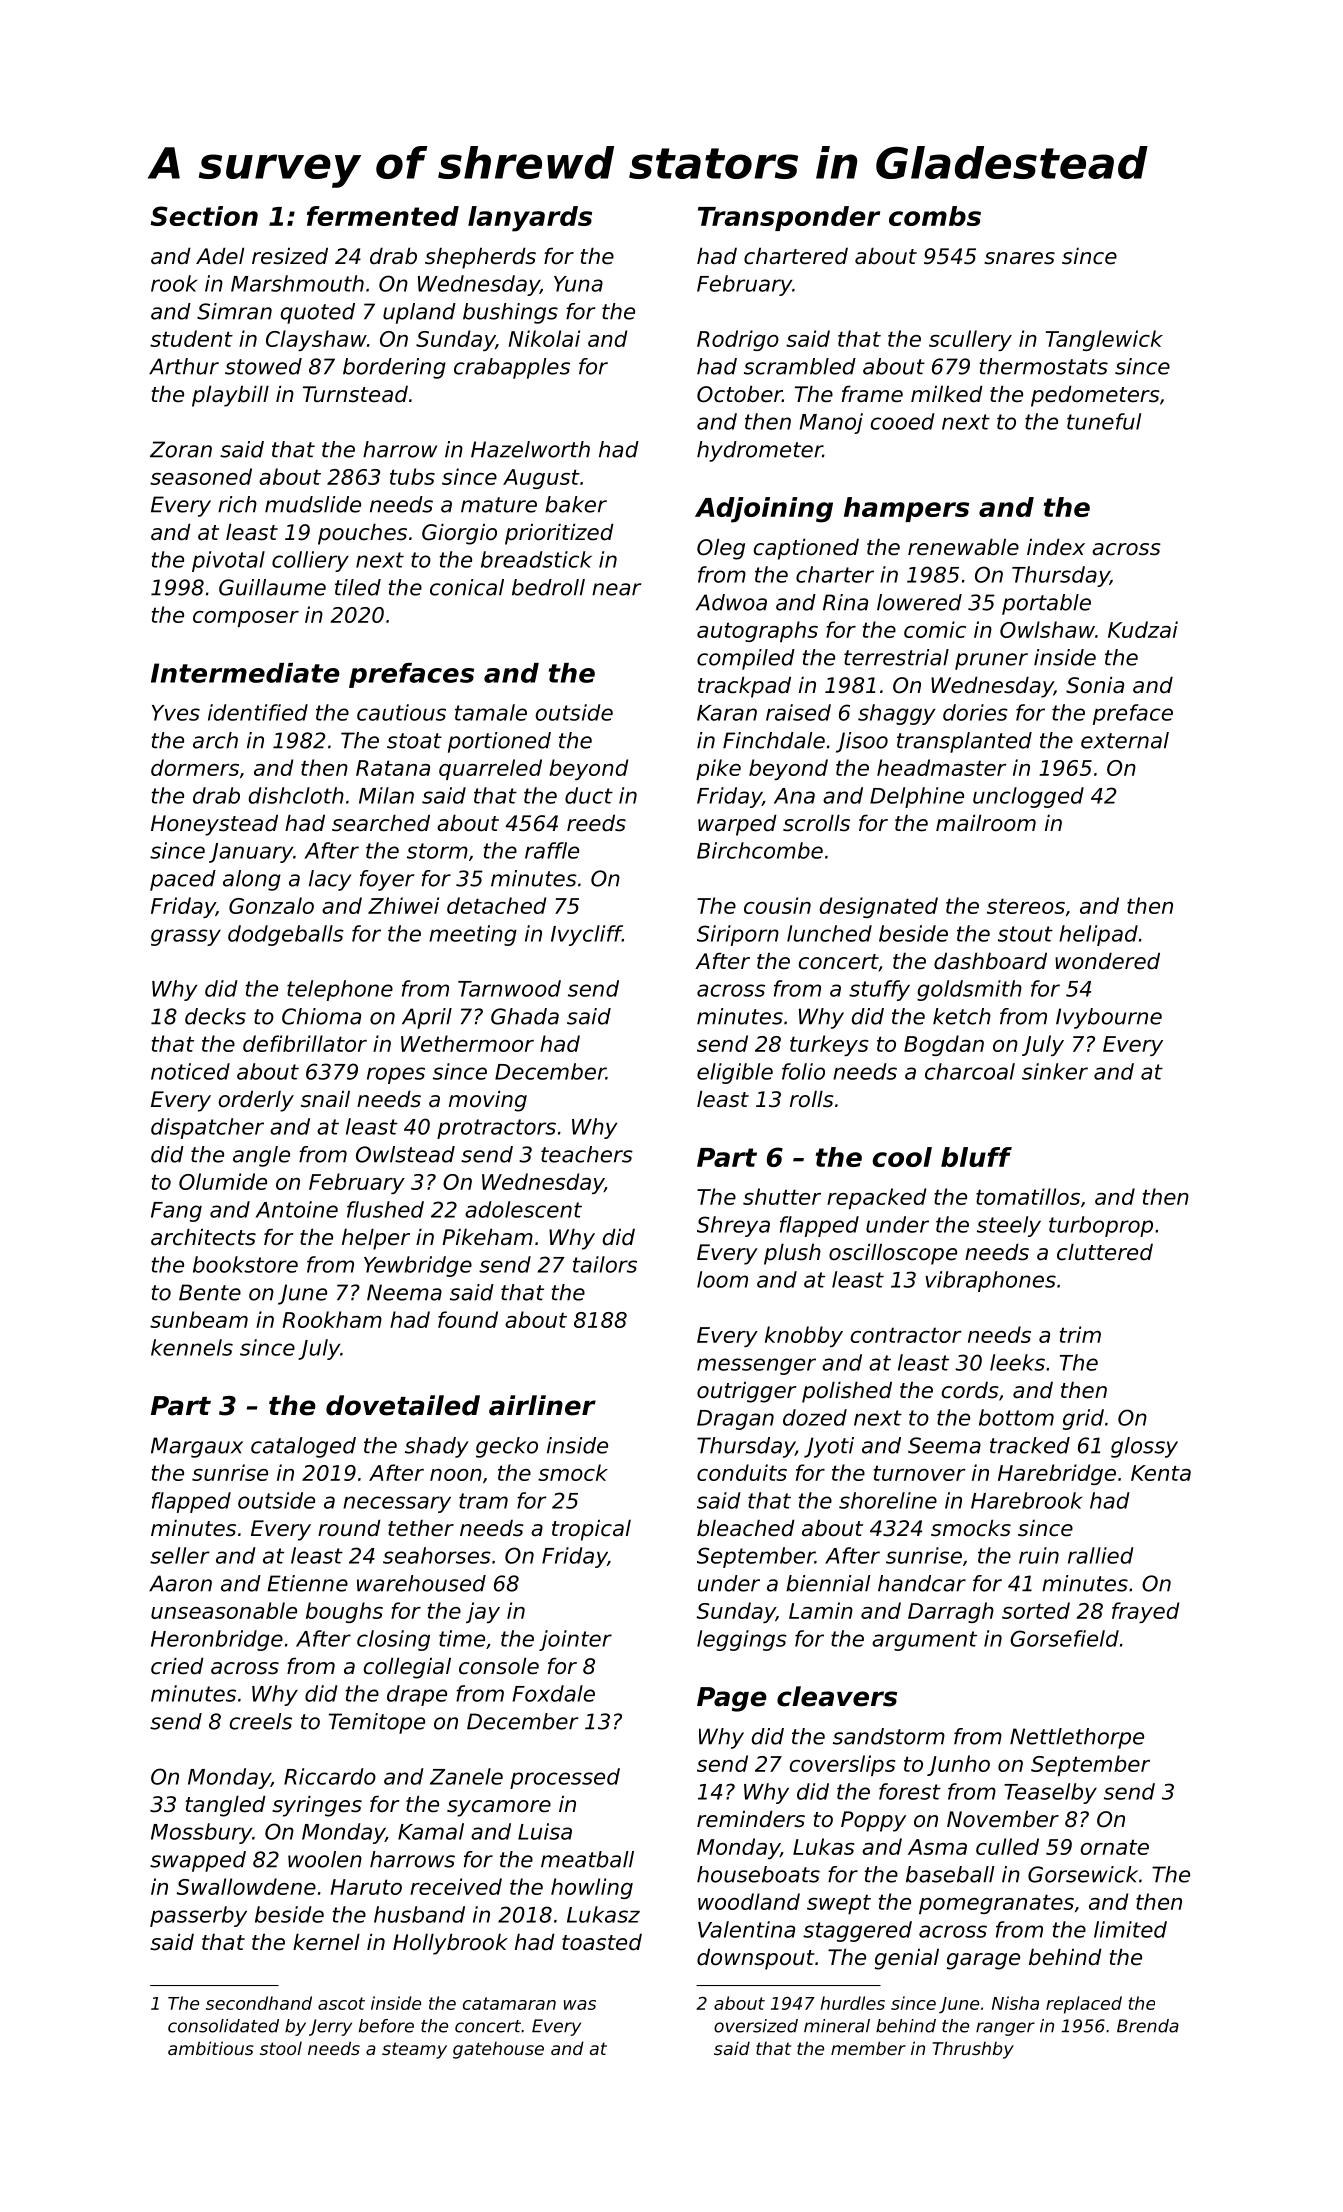  Describe the element at coordinates (176, 1212) in the screenshot. I see `Fang` at that location.
